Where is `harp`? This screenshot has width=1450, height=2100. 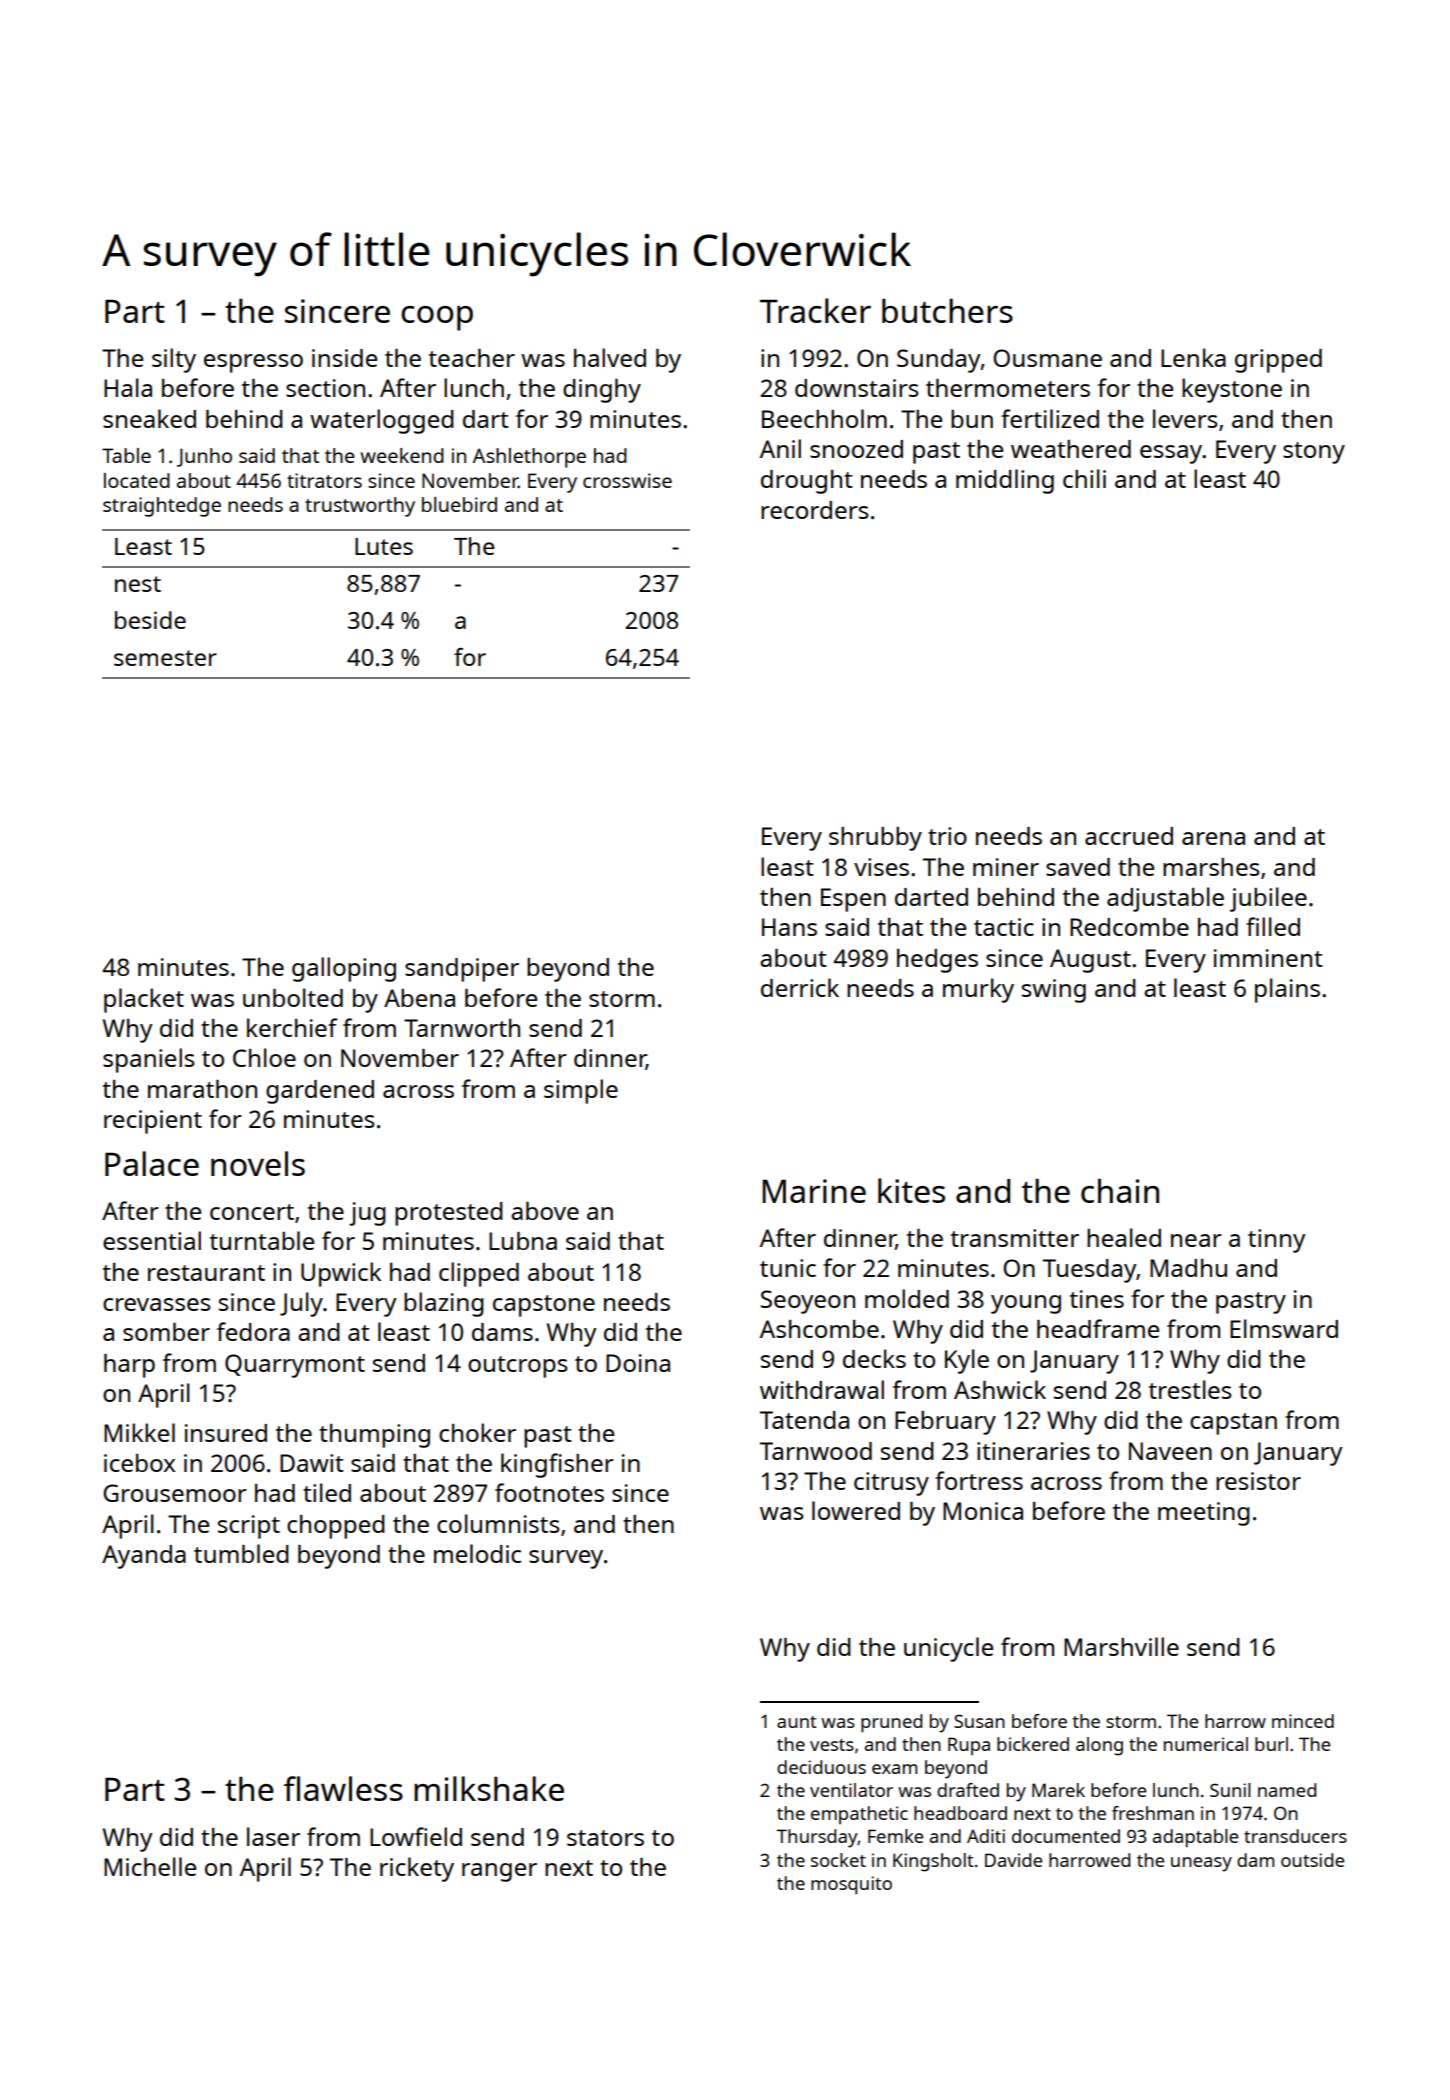
harp is located at coordinates (129, 1366).
